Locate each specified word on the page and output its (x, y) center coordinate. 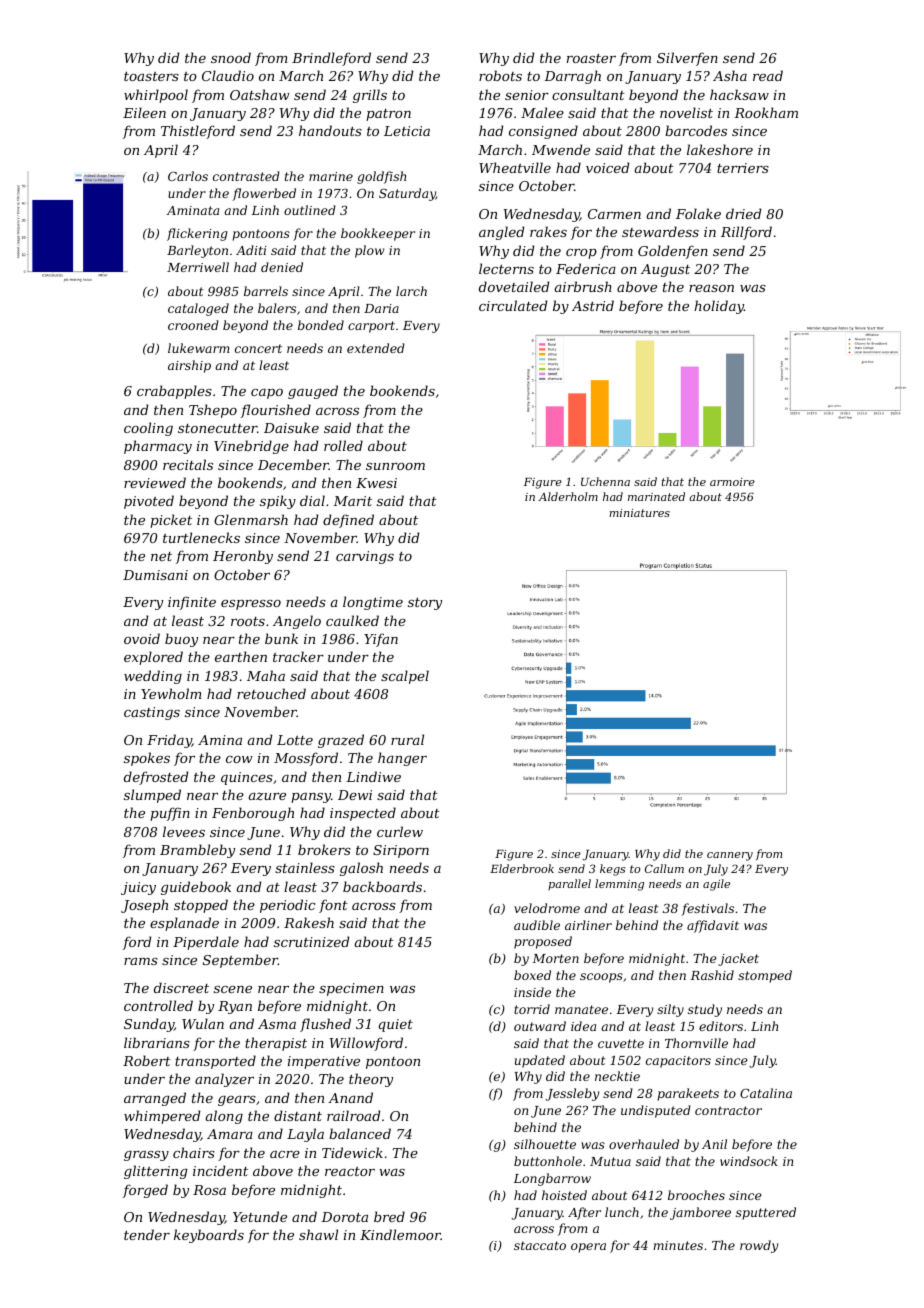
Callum (664, 868)
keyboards (209, 1236)
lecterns (506, 268)
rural (407, 739)
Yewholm (171, 693)
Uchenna (605, 481)
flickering (197, 234)
